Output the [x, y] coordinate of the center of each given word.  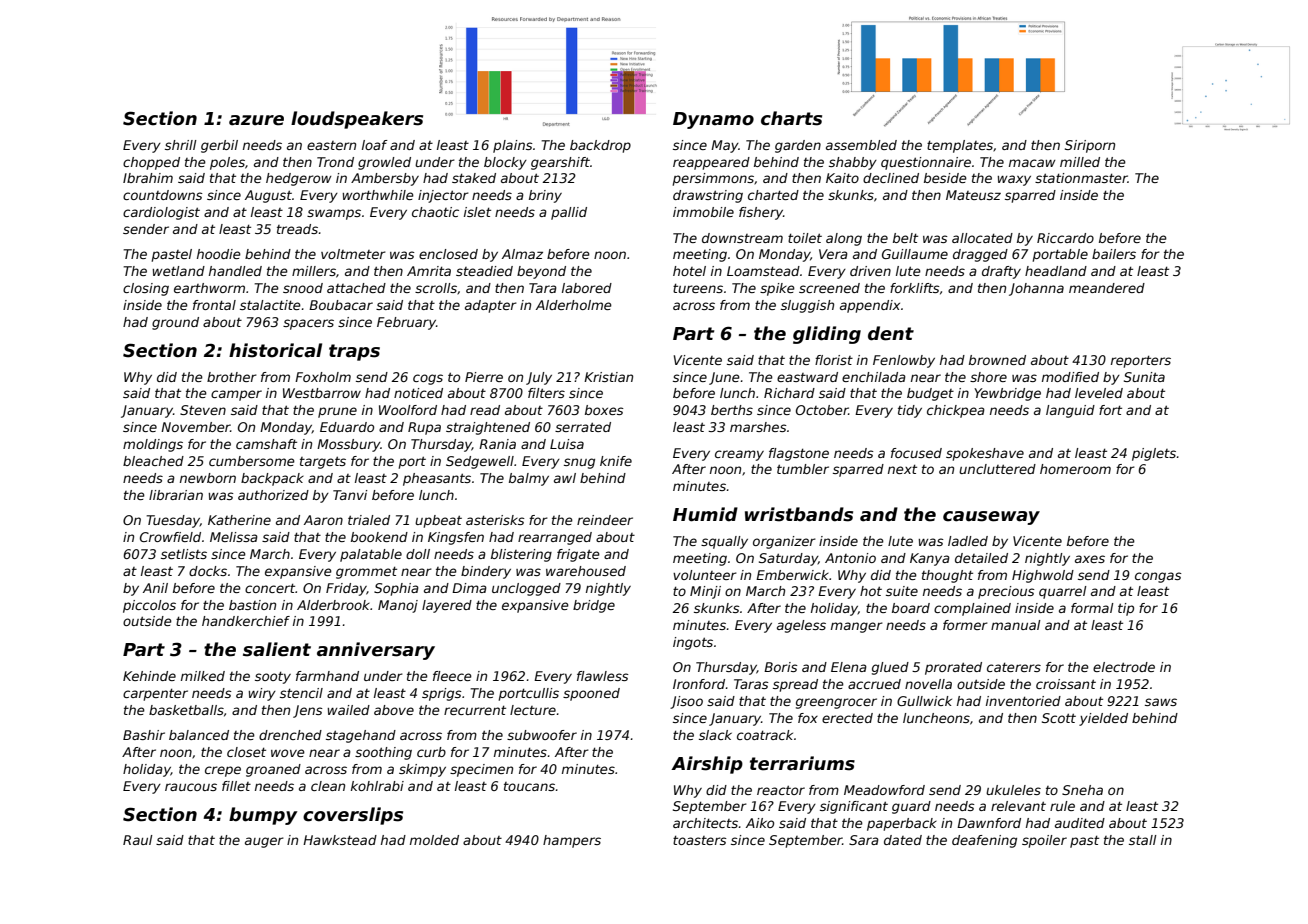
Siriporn [1090, 146]
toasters [700, 840]
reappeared [711, 163]
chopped [151, 163]
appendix [870, 306]
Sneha [1082, 790]
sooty [273, 677]
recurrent [475, 710]
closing [146, 289]
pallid [569, 213]
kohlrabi [377, 786]
